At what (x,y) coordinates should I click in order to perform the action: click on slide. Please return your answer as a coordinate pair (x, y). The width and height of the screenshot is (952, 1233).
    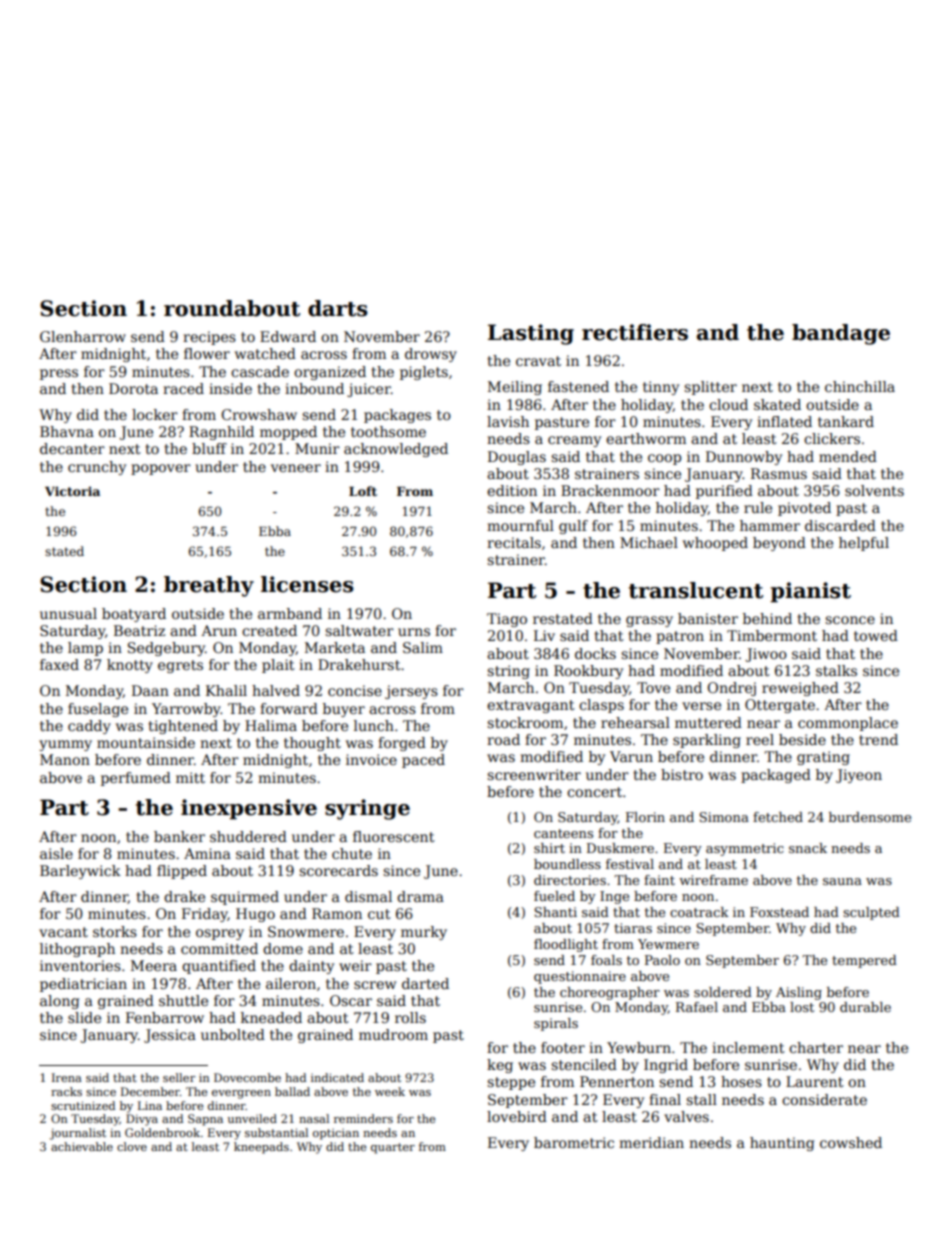
    Looking at the image, I should click on (84, 1017).
